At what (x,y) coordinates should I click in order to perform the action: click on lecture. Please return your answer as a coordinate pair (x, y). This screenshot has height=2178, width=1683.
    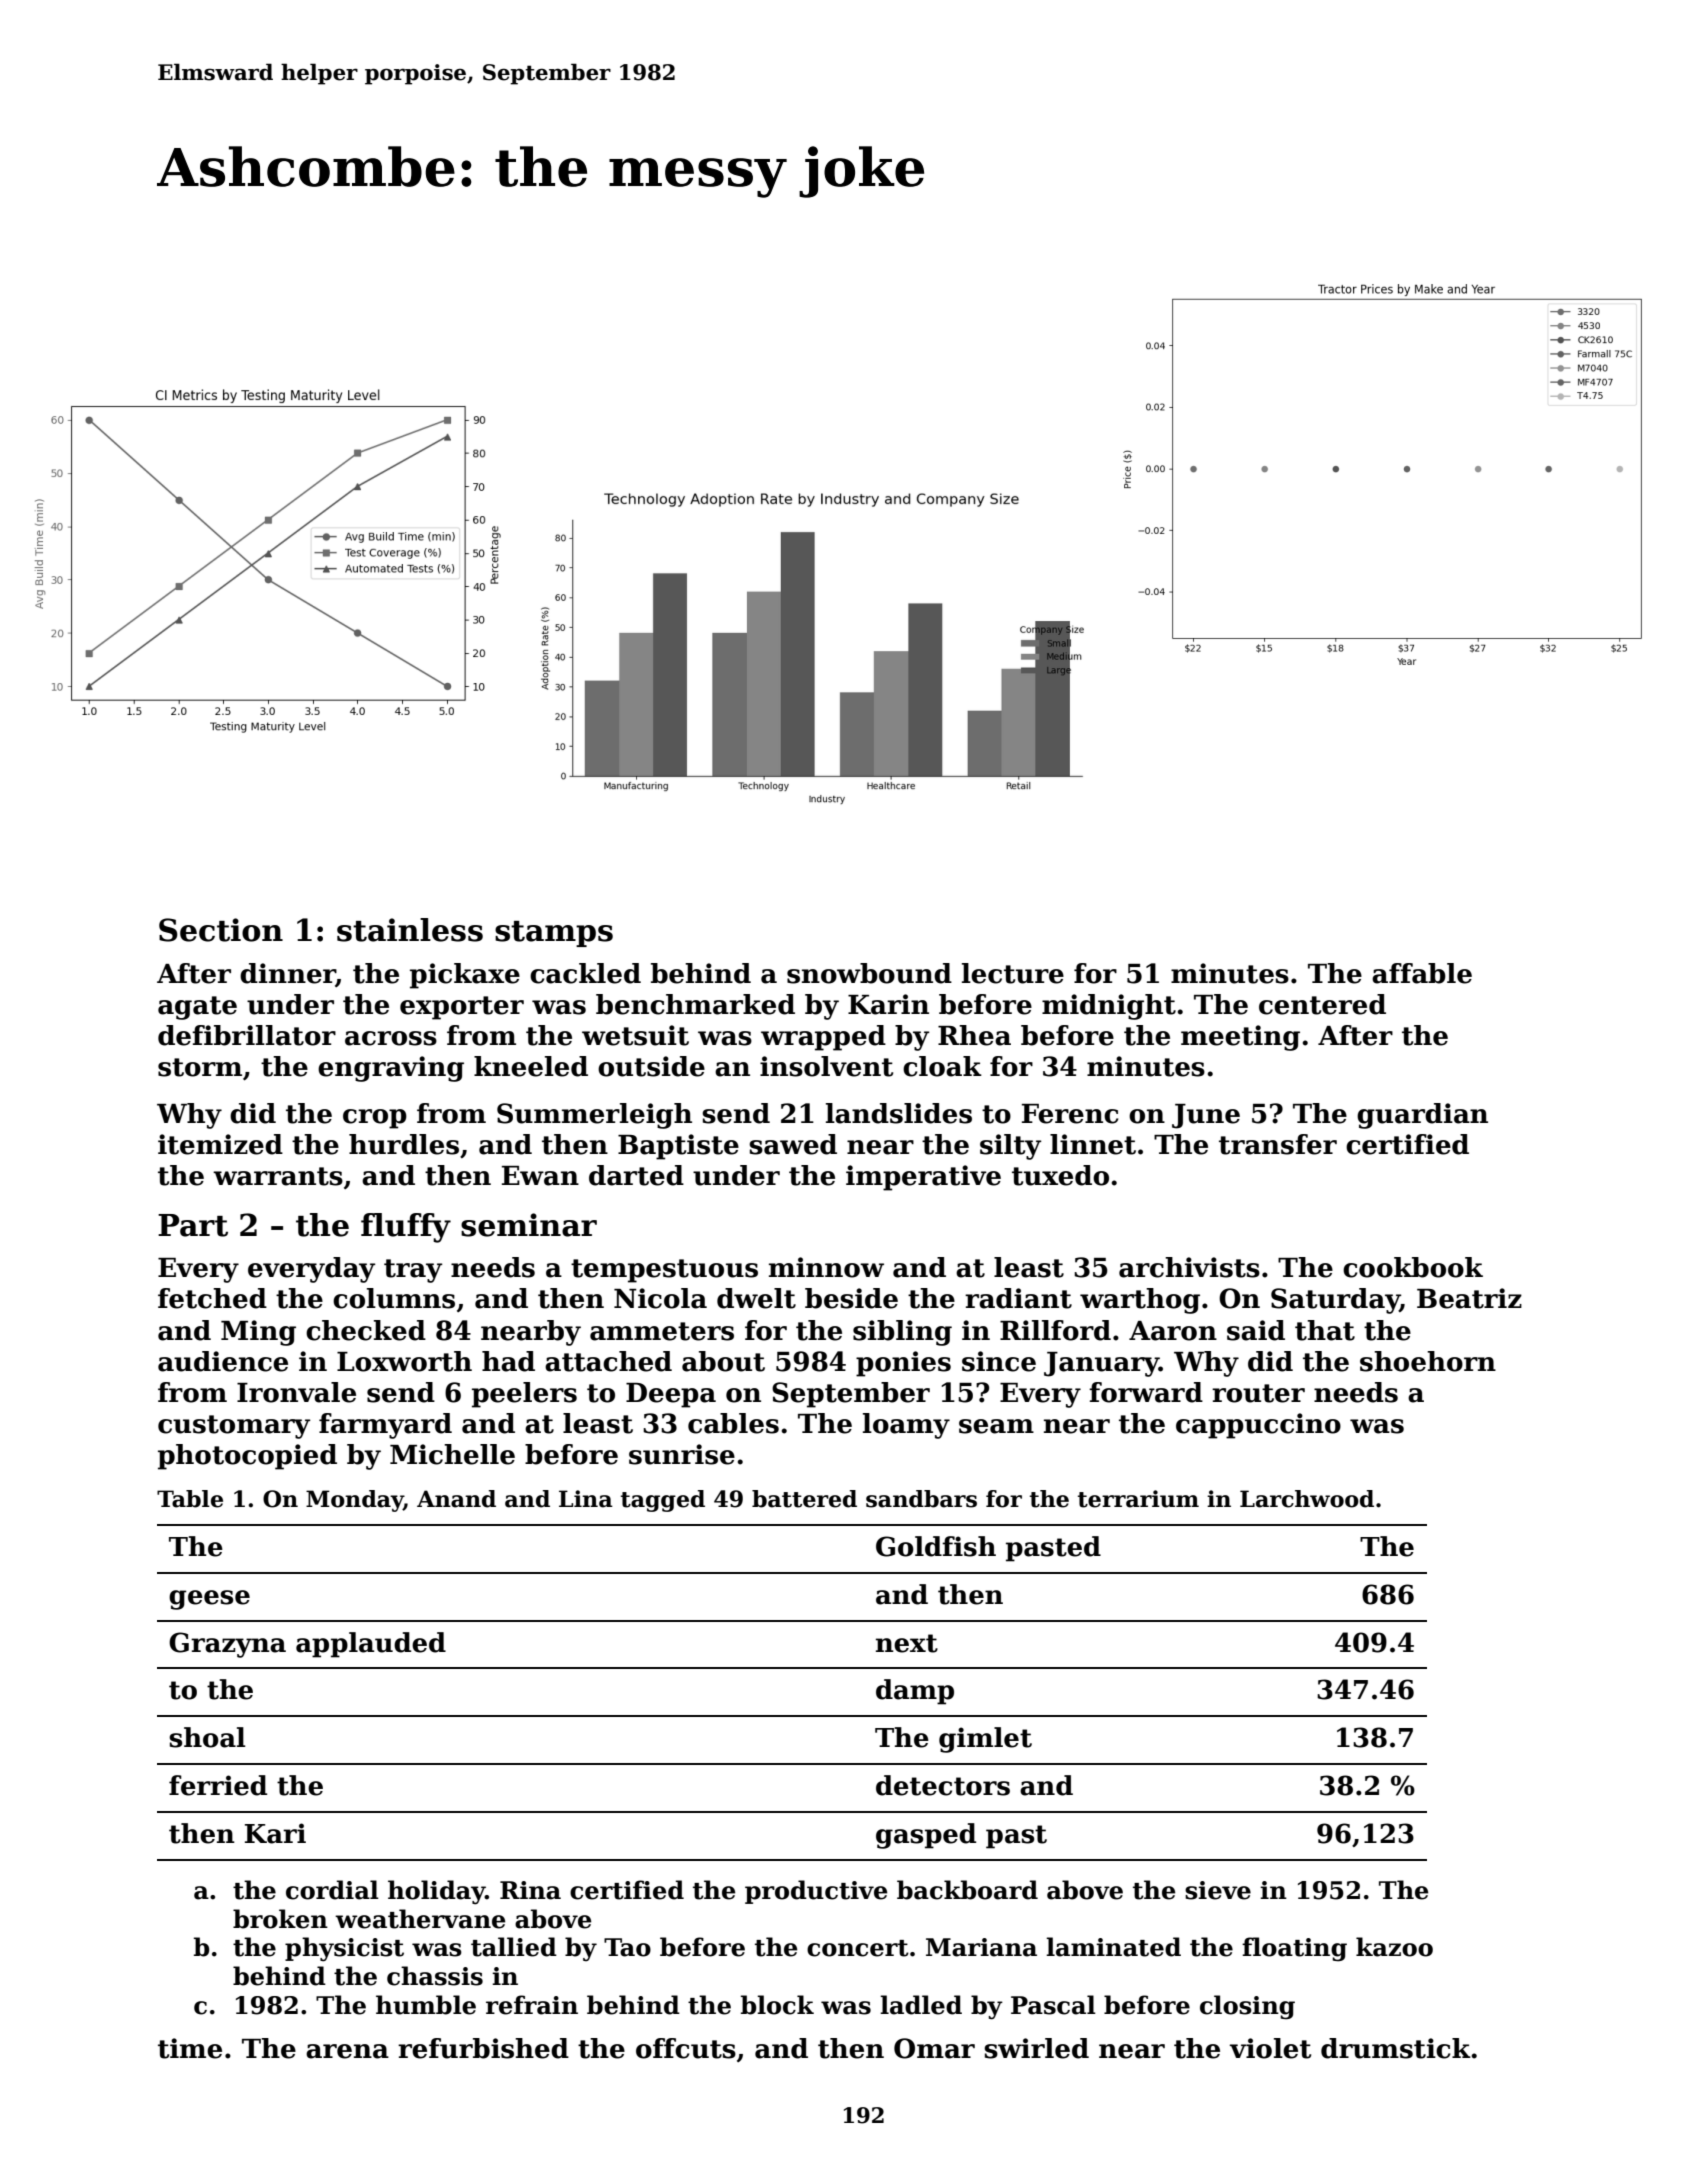
    Looking at the image, I should click on (1013, 973).
